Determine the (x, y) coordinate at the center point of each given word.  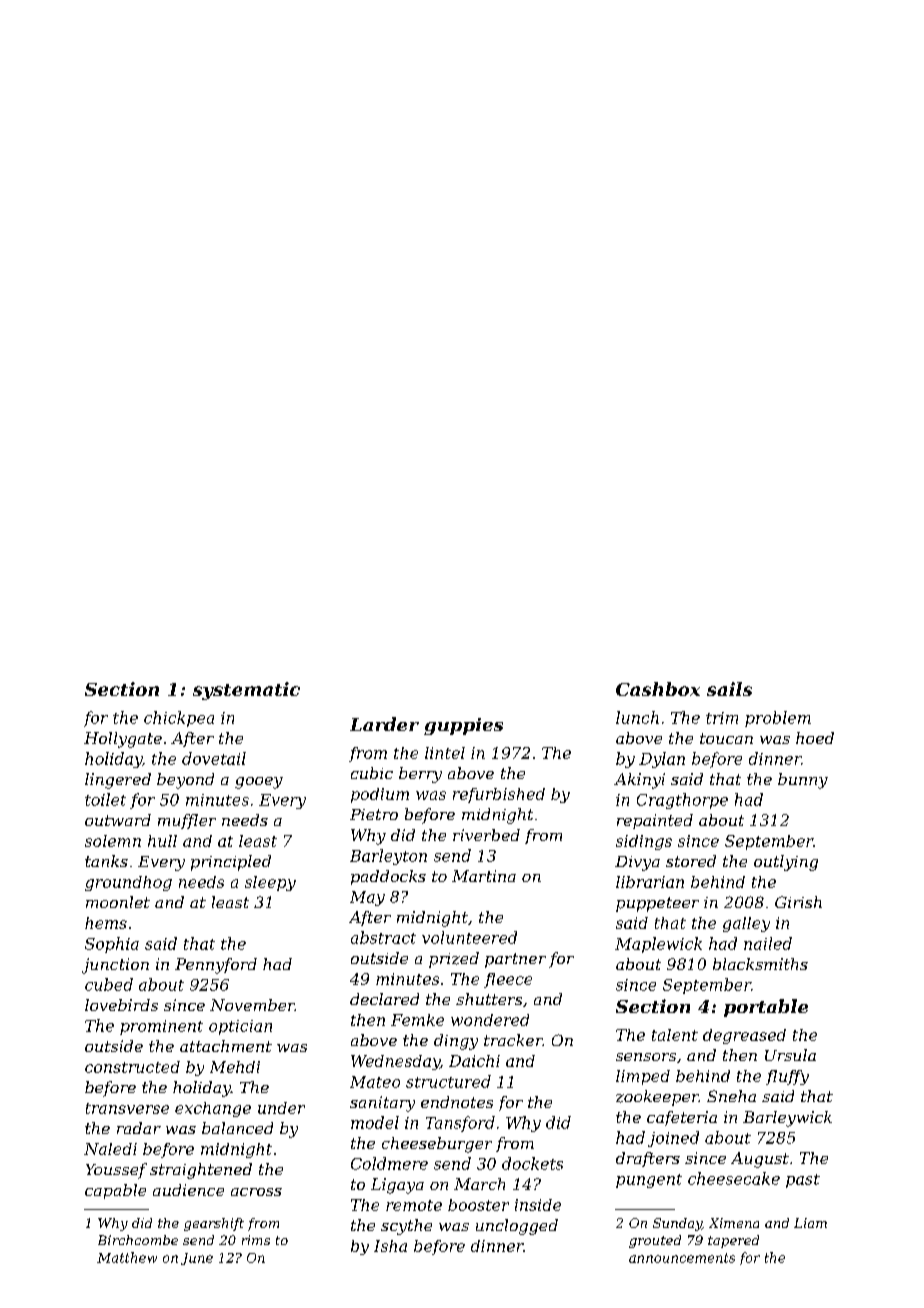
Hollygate (123, 740)
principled (231, 863)
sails (729, 689)
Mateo (375, 1082)
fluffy (787, 1077)
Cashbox (658, 689)
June (197, 1259)
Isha (390, 1246)
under (281, 1108)
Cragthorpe (682, 801)
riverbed (486, 835)
